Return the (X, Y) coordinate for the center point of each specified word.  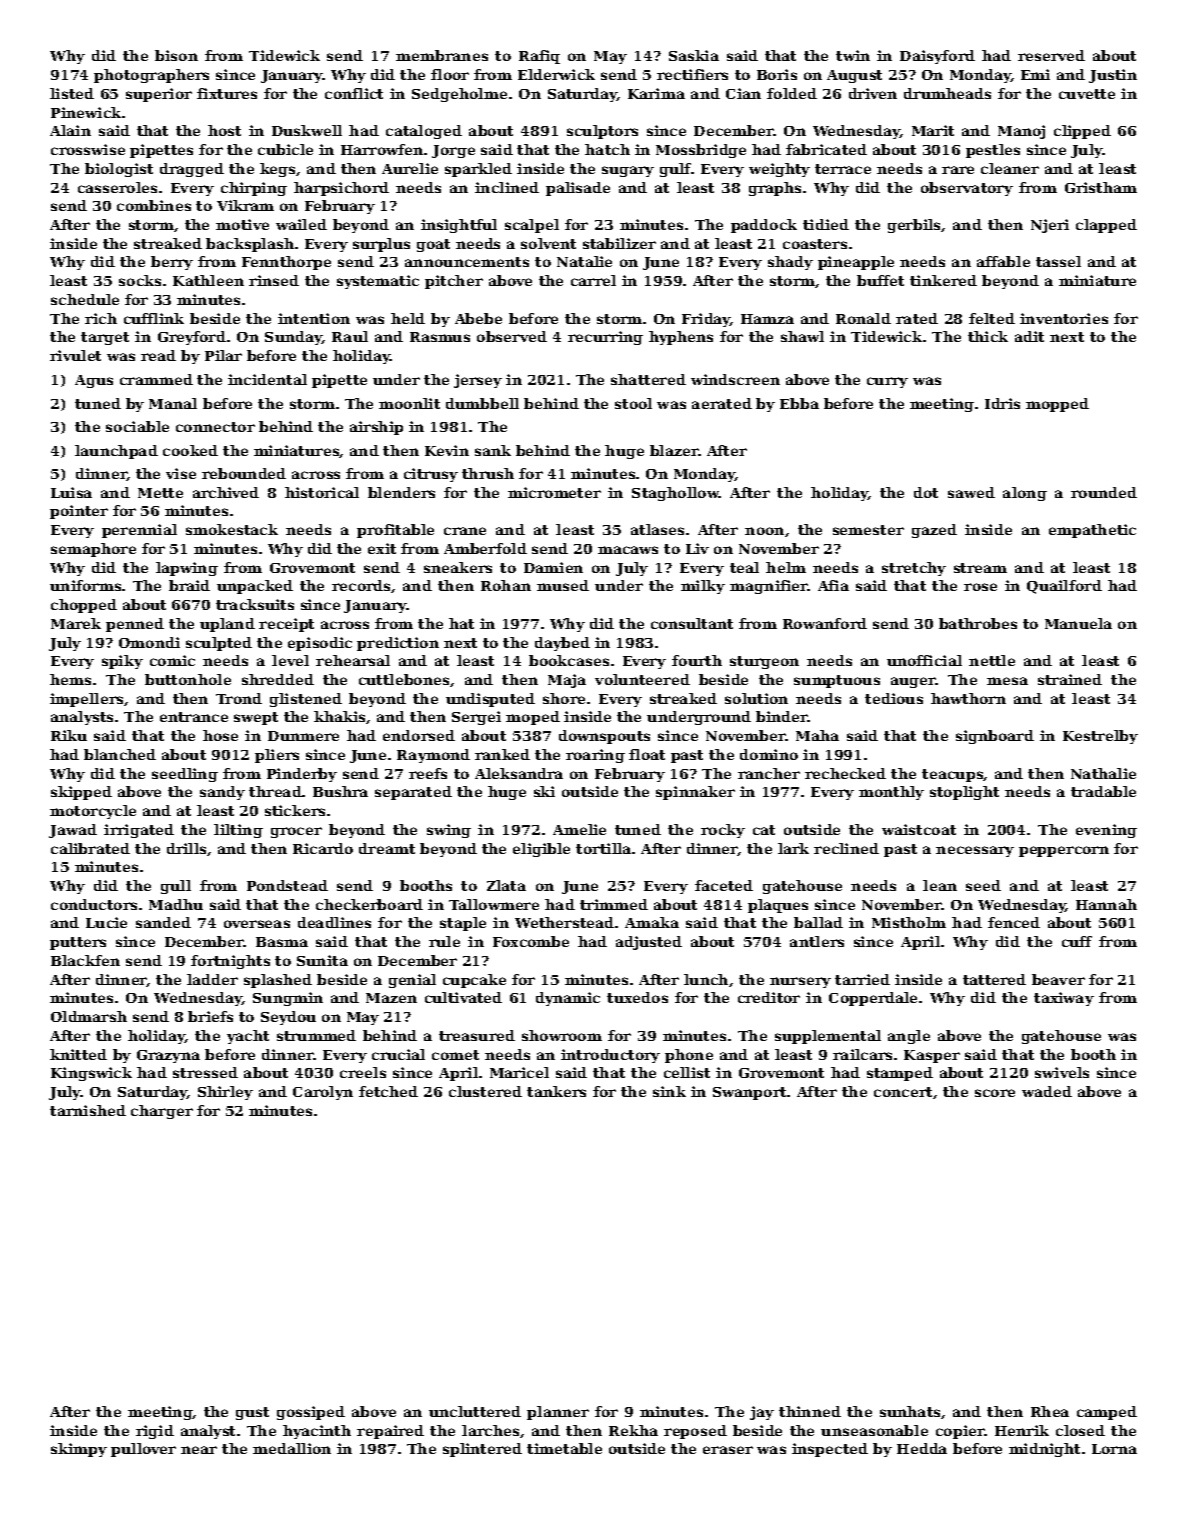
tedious (894, 698)
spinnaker (695, 793)
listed (72, 93)
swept (256, 718)
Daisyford (937, 57)
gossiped (311, 1413)
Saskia (694, 55)
